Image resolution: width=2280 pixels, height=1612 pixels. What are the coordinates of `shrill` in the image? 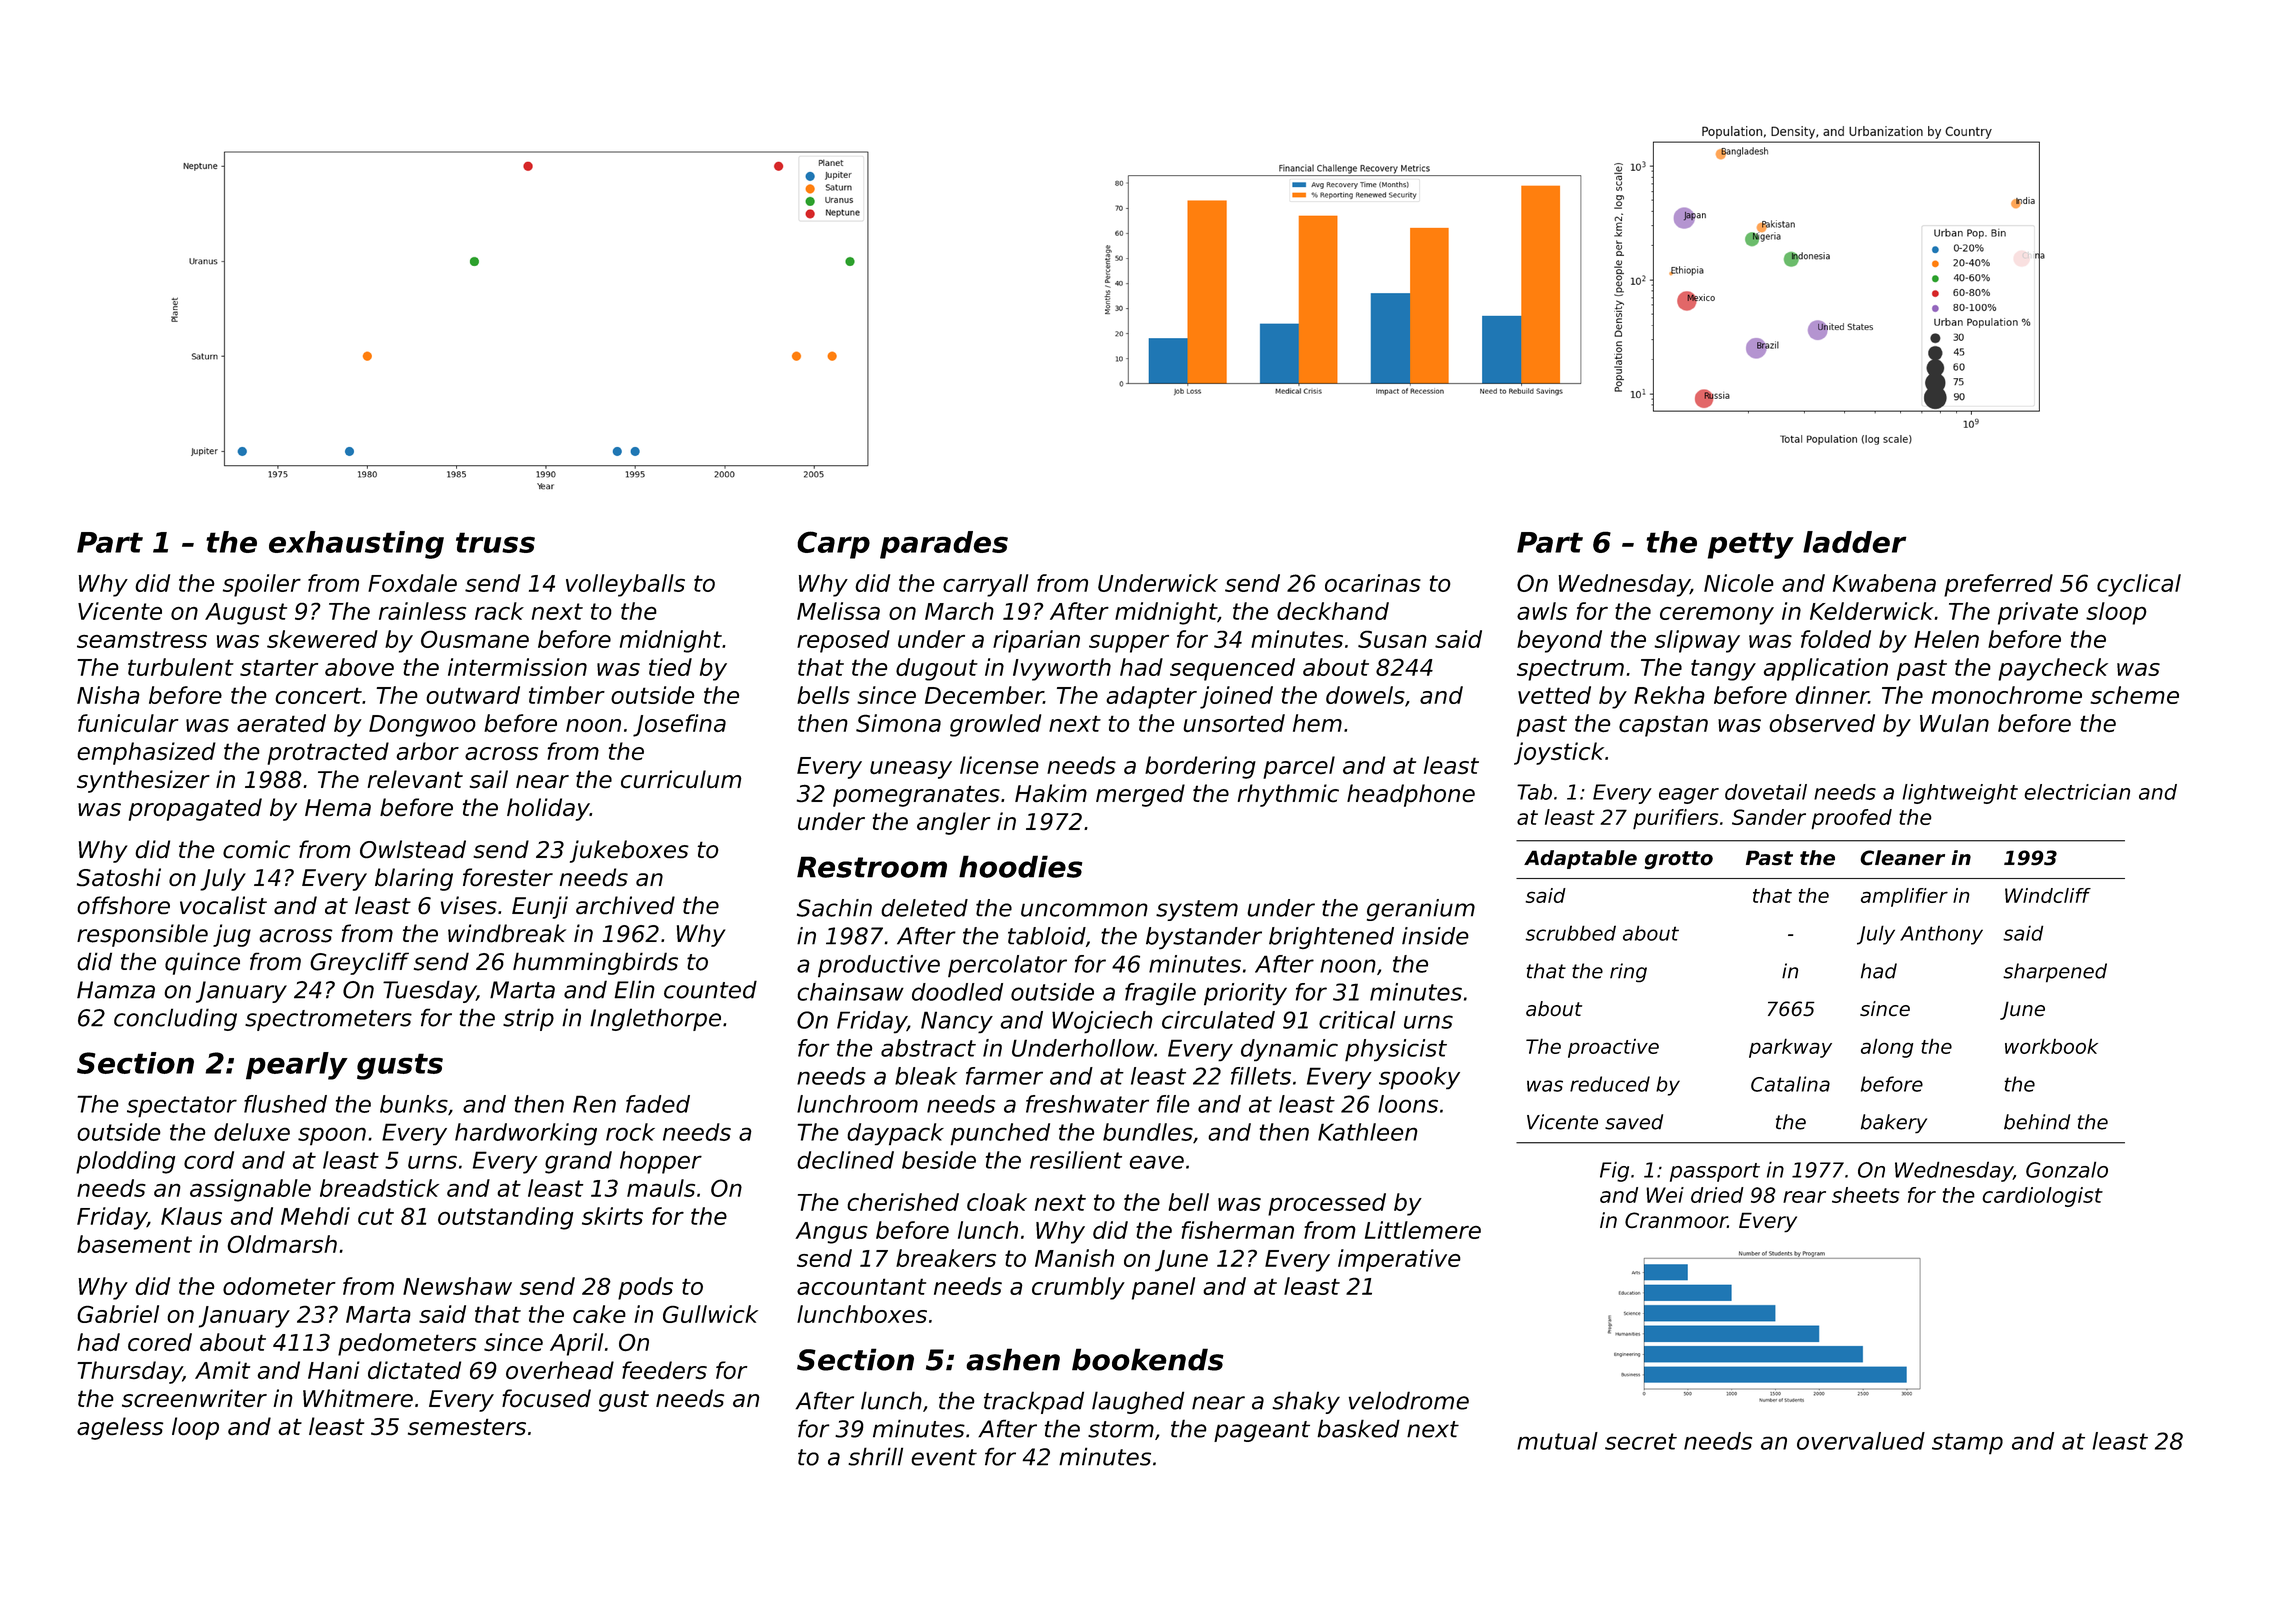 It's located at (875, 1456).
